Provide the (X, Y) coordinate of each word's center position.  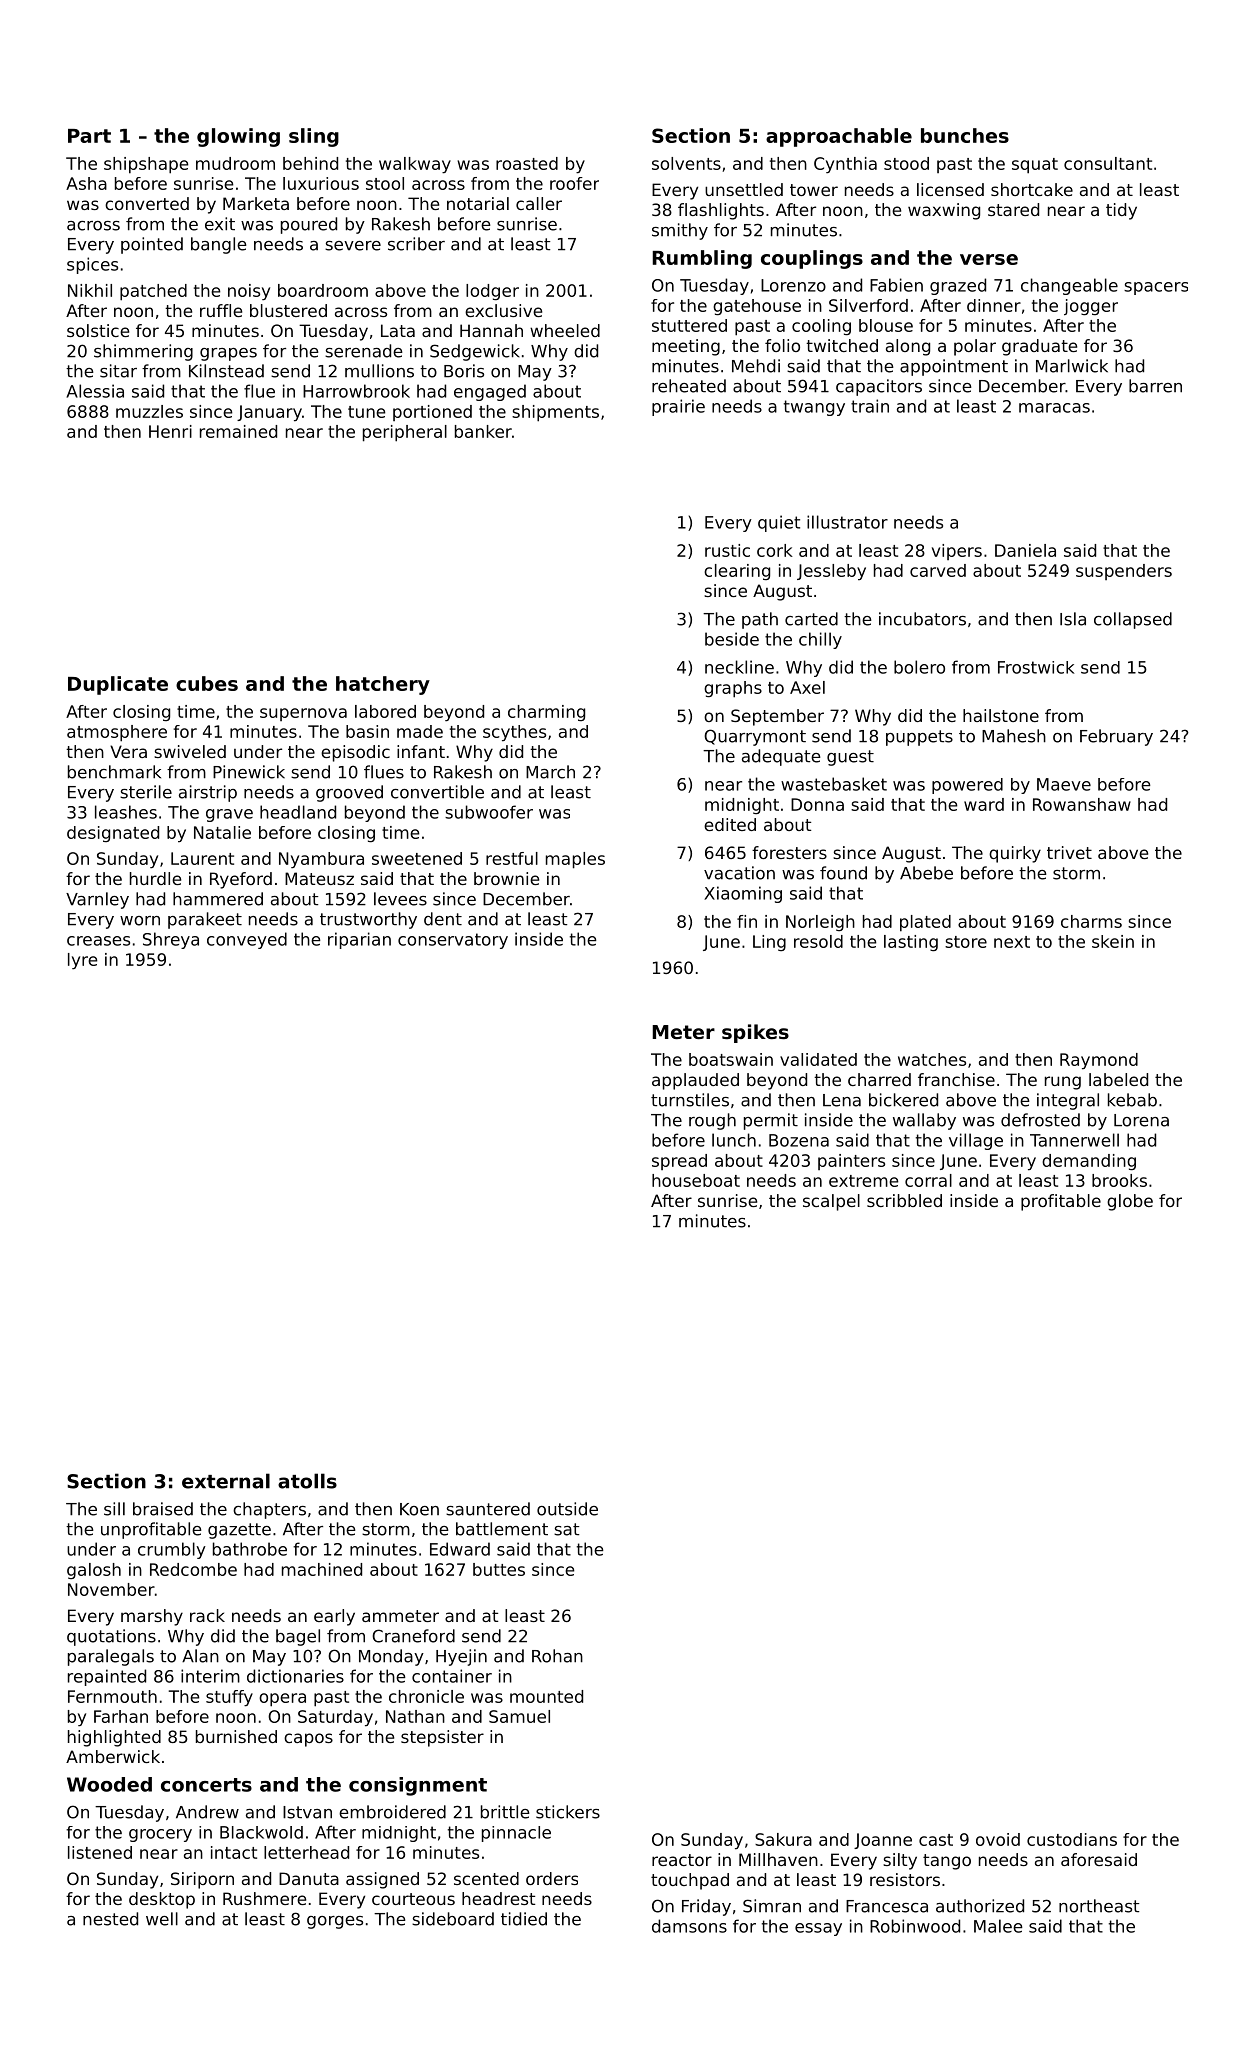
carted (811, 619)
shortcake (1032, 189)
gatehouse (757, 307)
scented (486, 1878)
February (1116, 737)
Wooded (109, 1784)
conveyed (247, 940)
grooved (349, 793)
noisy (249, 292)
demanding (1089, 1162)
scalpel (831, 1202)
